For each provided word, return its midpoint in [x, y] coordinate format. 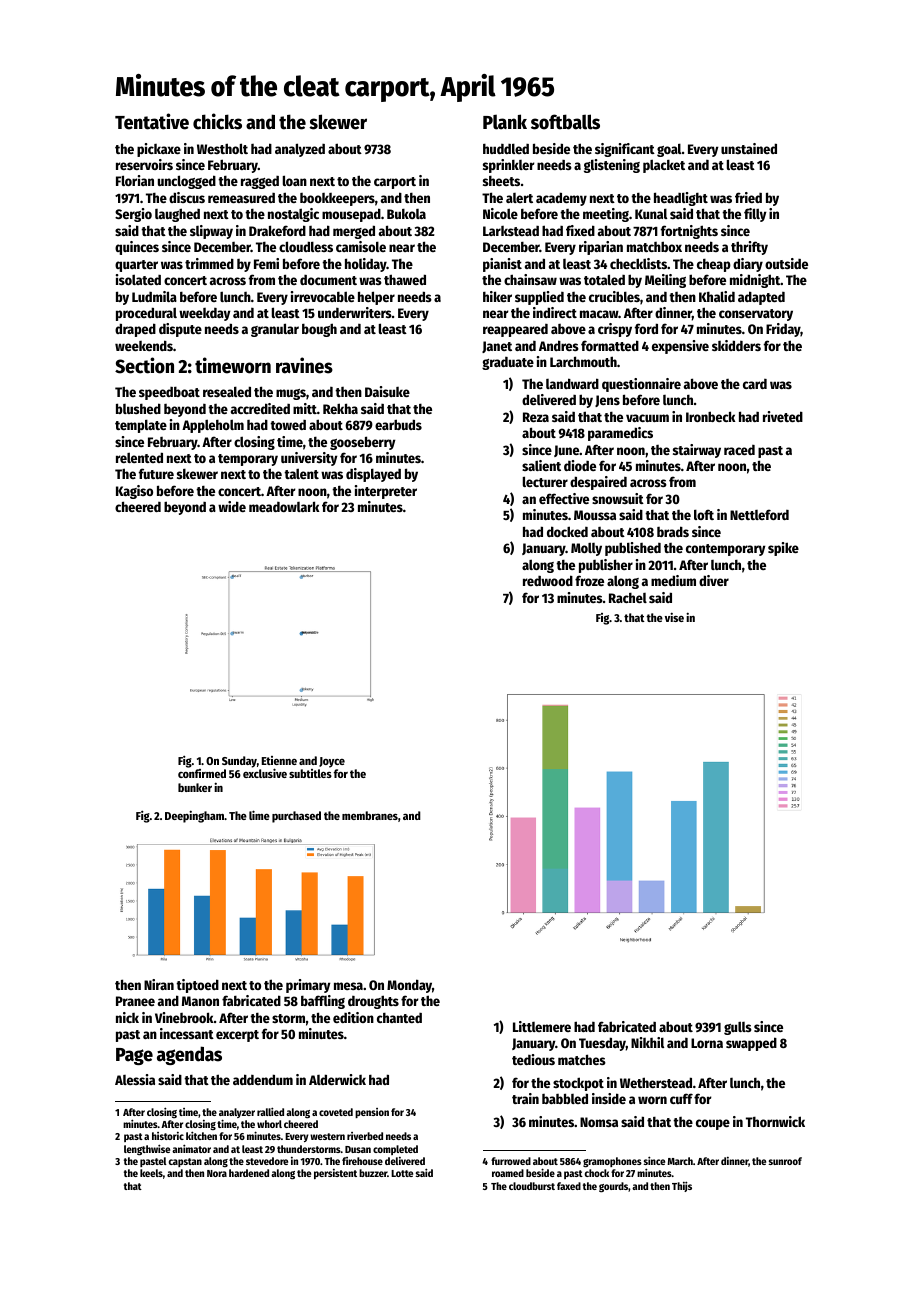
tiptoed [197, 986]
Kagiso [134, 492]
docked [567, 531]
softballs [565, 122]
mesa [348, 986]
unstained [749, 148]
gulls [738, 1028]
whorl [269, 1124]
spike [783, 549]
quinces [137, 248]
